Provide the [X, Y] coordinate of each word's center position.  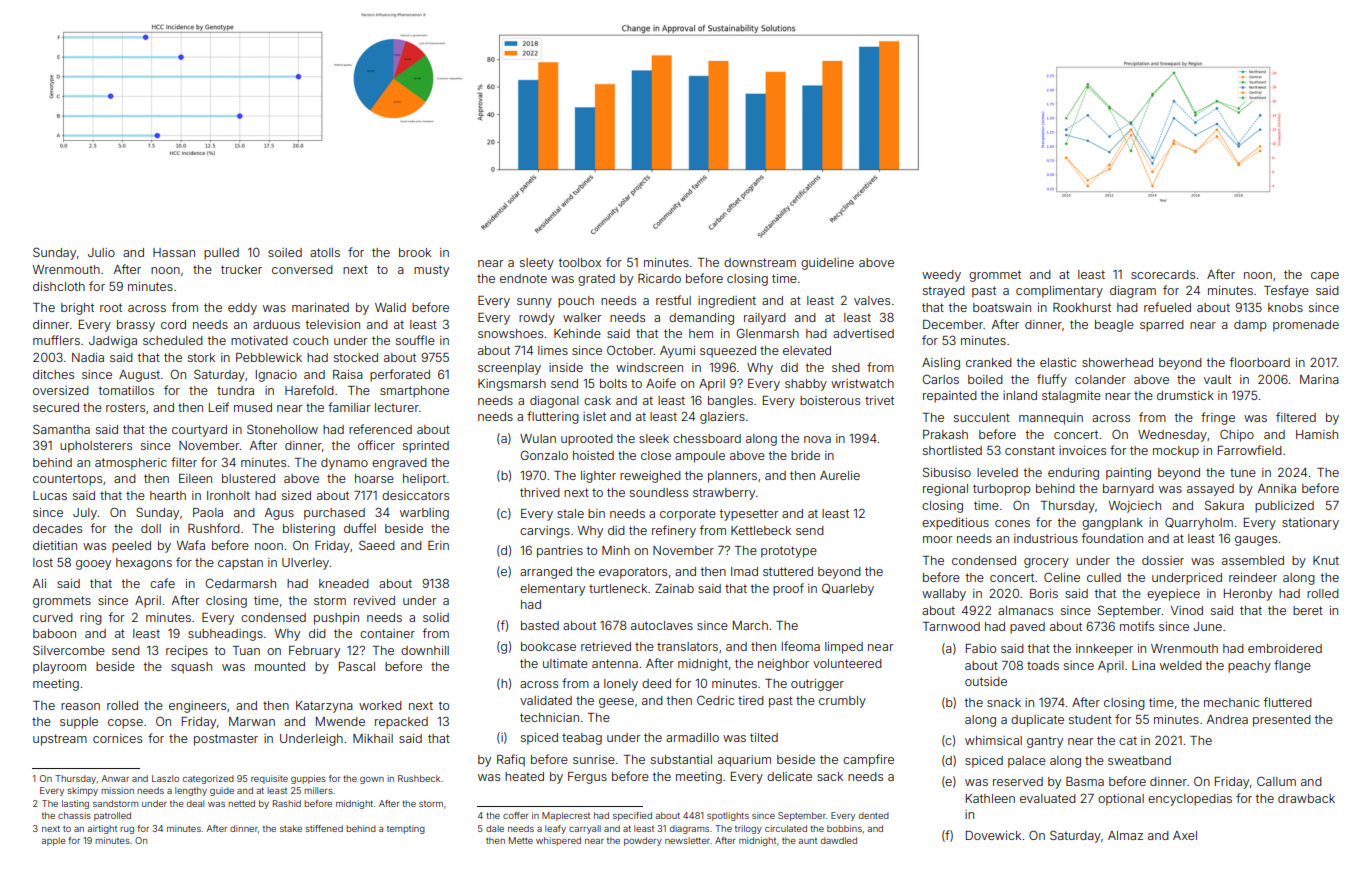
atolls [325, 252]
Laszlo [165, 778]
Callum [1276, 781]
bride [805, 455]
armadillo [692, 737]
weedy [941, 276]
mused [253, 407]
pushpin [336, 619]
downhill [425, 650]
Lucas [50, 495]
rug [127, 830]
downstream [760, 262]
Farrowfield [1250, 450]
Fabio [981, 648]
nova [817, 439]
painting [1128, 474]
